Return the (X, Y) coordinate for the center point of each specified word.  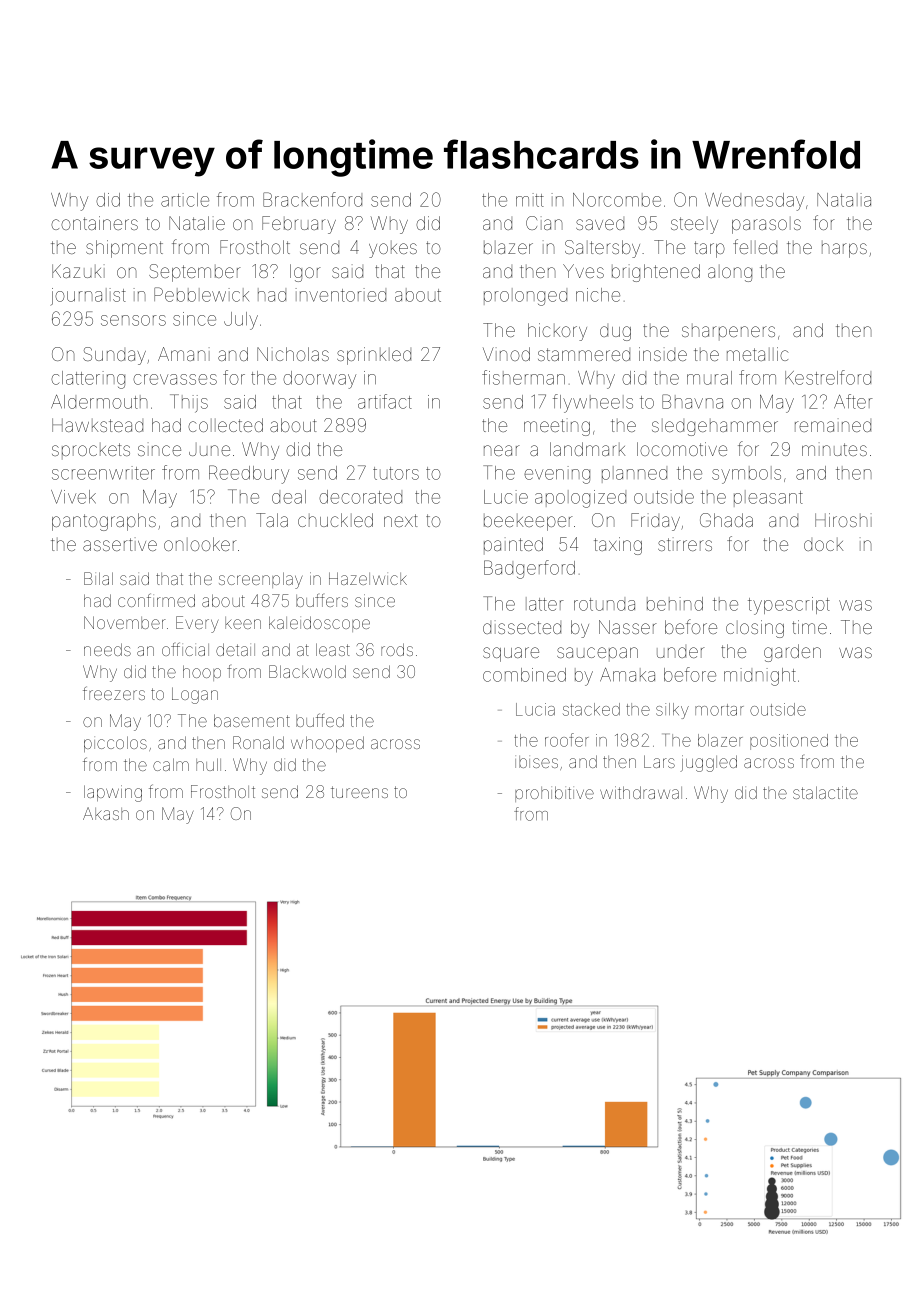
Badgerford (529, 569)
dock (823, 544)
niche (598, 295)
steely (694, 225)
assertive (120, 544)
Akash (106, 813)
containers (94, 223)
